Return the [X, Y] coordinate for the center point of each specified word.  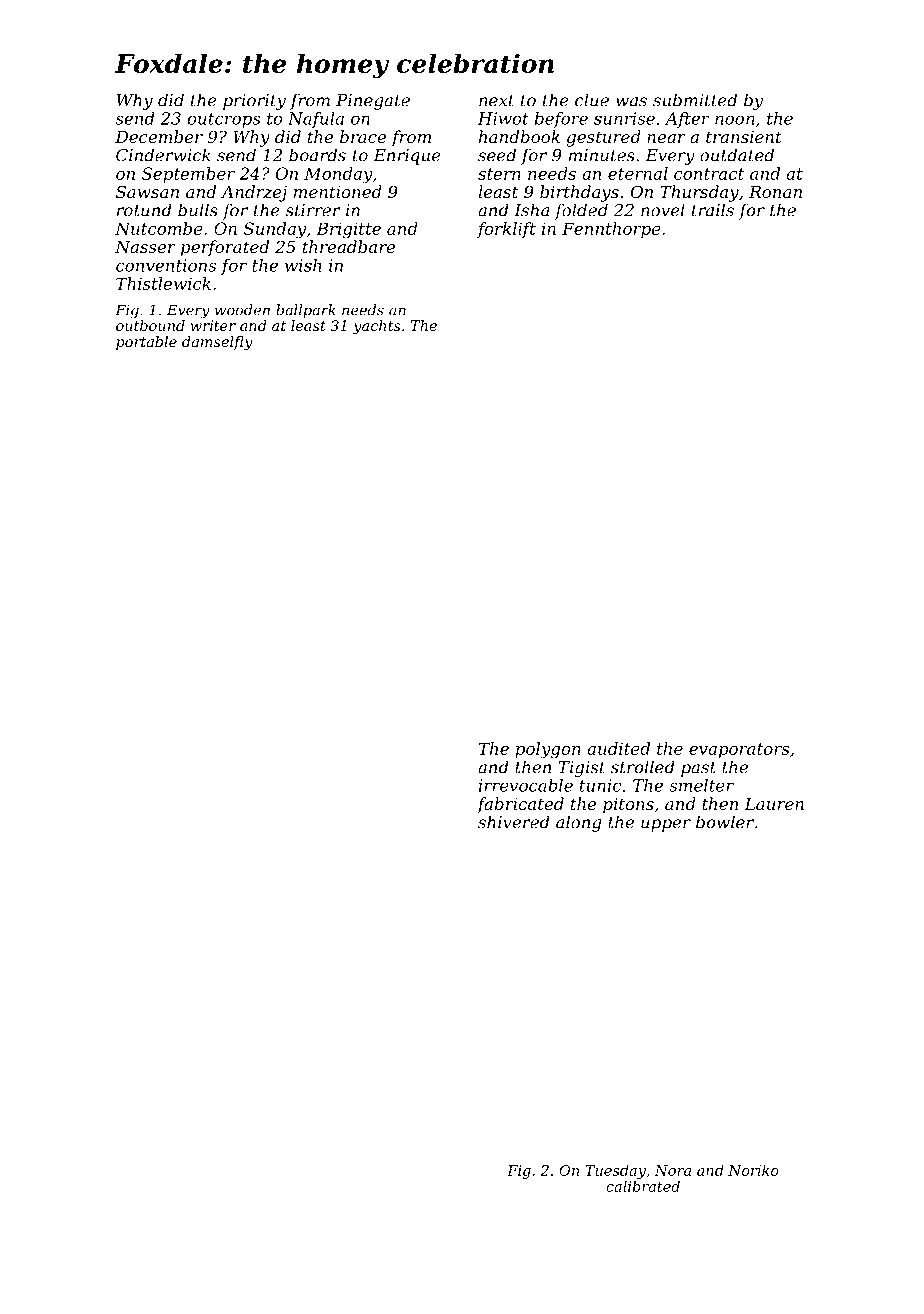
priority [254, 102]
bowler [725, 822]
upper [666, 825]
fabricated [520, 805]
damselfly [217, 343]
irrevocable [526, 785]
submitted [695, 100]
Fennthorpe [611, 230]
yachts [377, 327]
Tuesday [615, 1171]
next [496, 101]
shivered [514, 822]
